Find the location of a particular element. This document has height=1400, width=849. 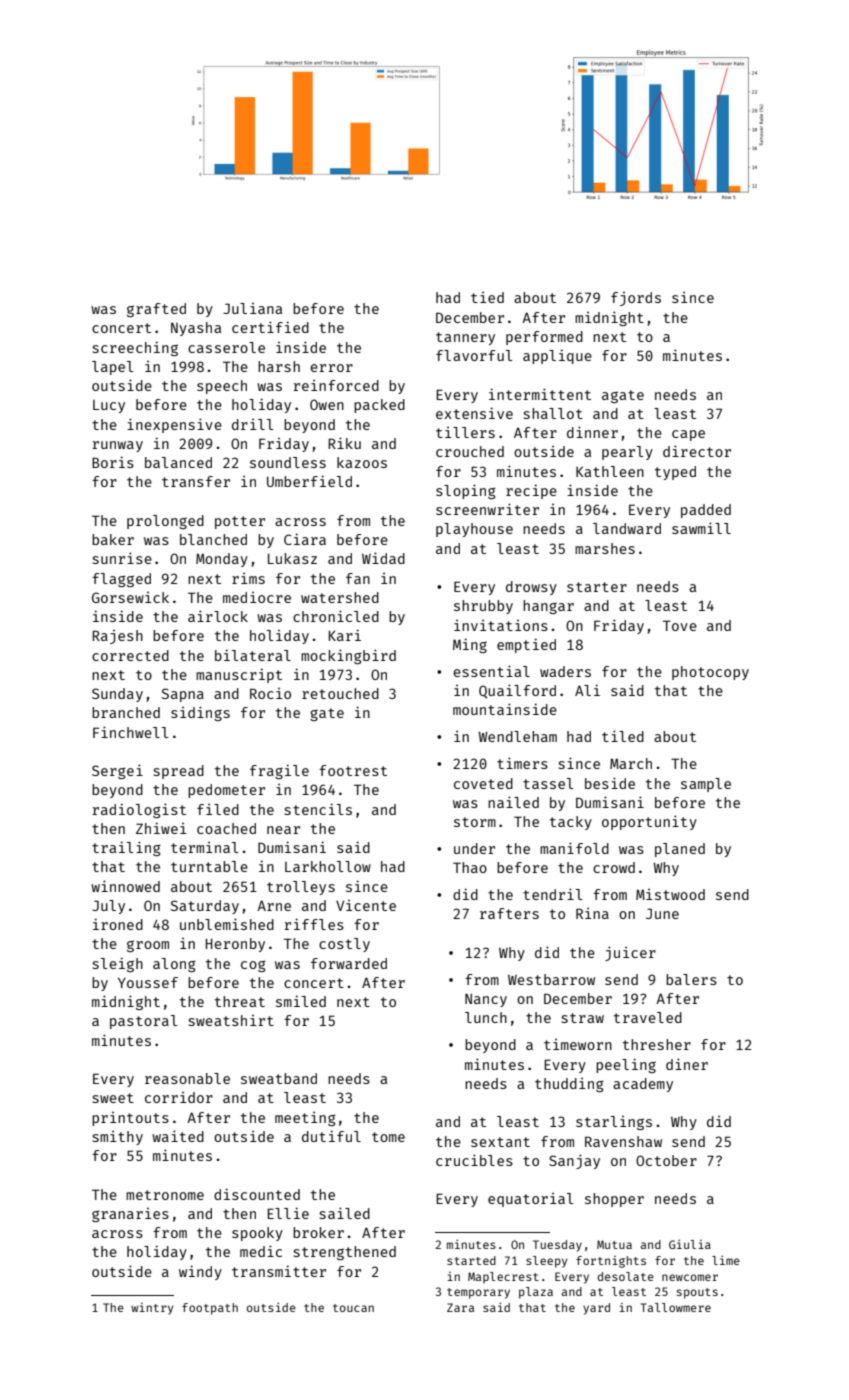

sample is located at coordinates (706, 785).
